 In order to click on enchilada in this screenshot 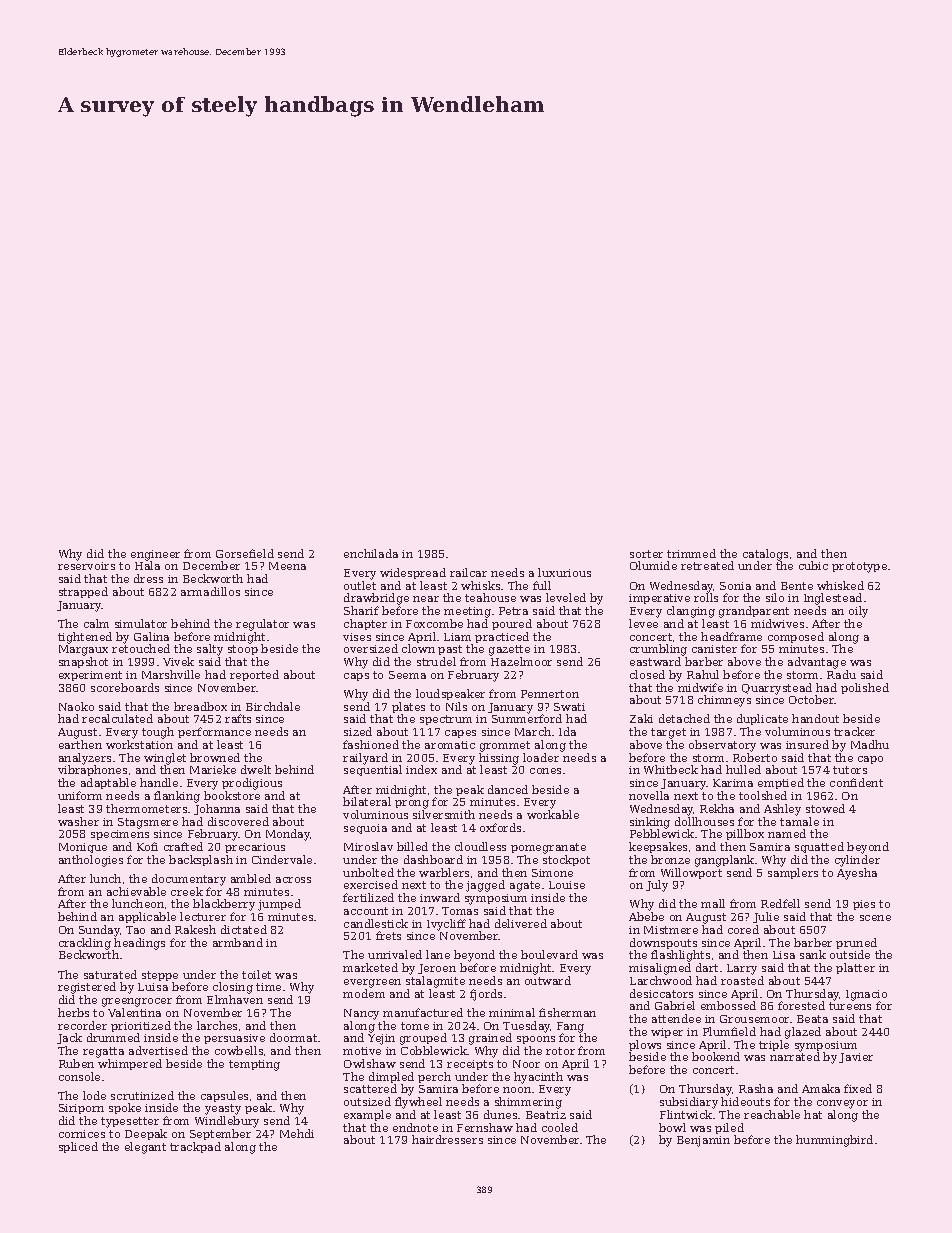, I will do `click(371, 553)`.
